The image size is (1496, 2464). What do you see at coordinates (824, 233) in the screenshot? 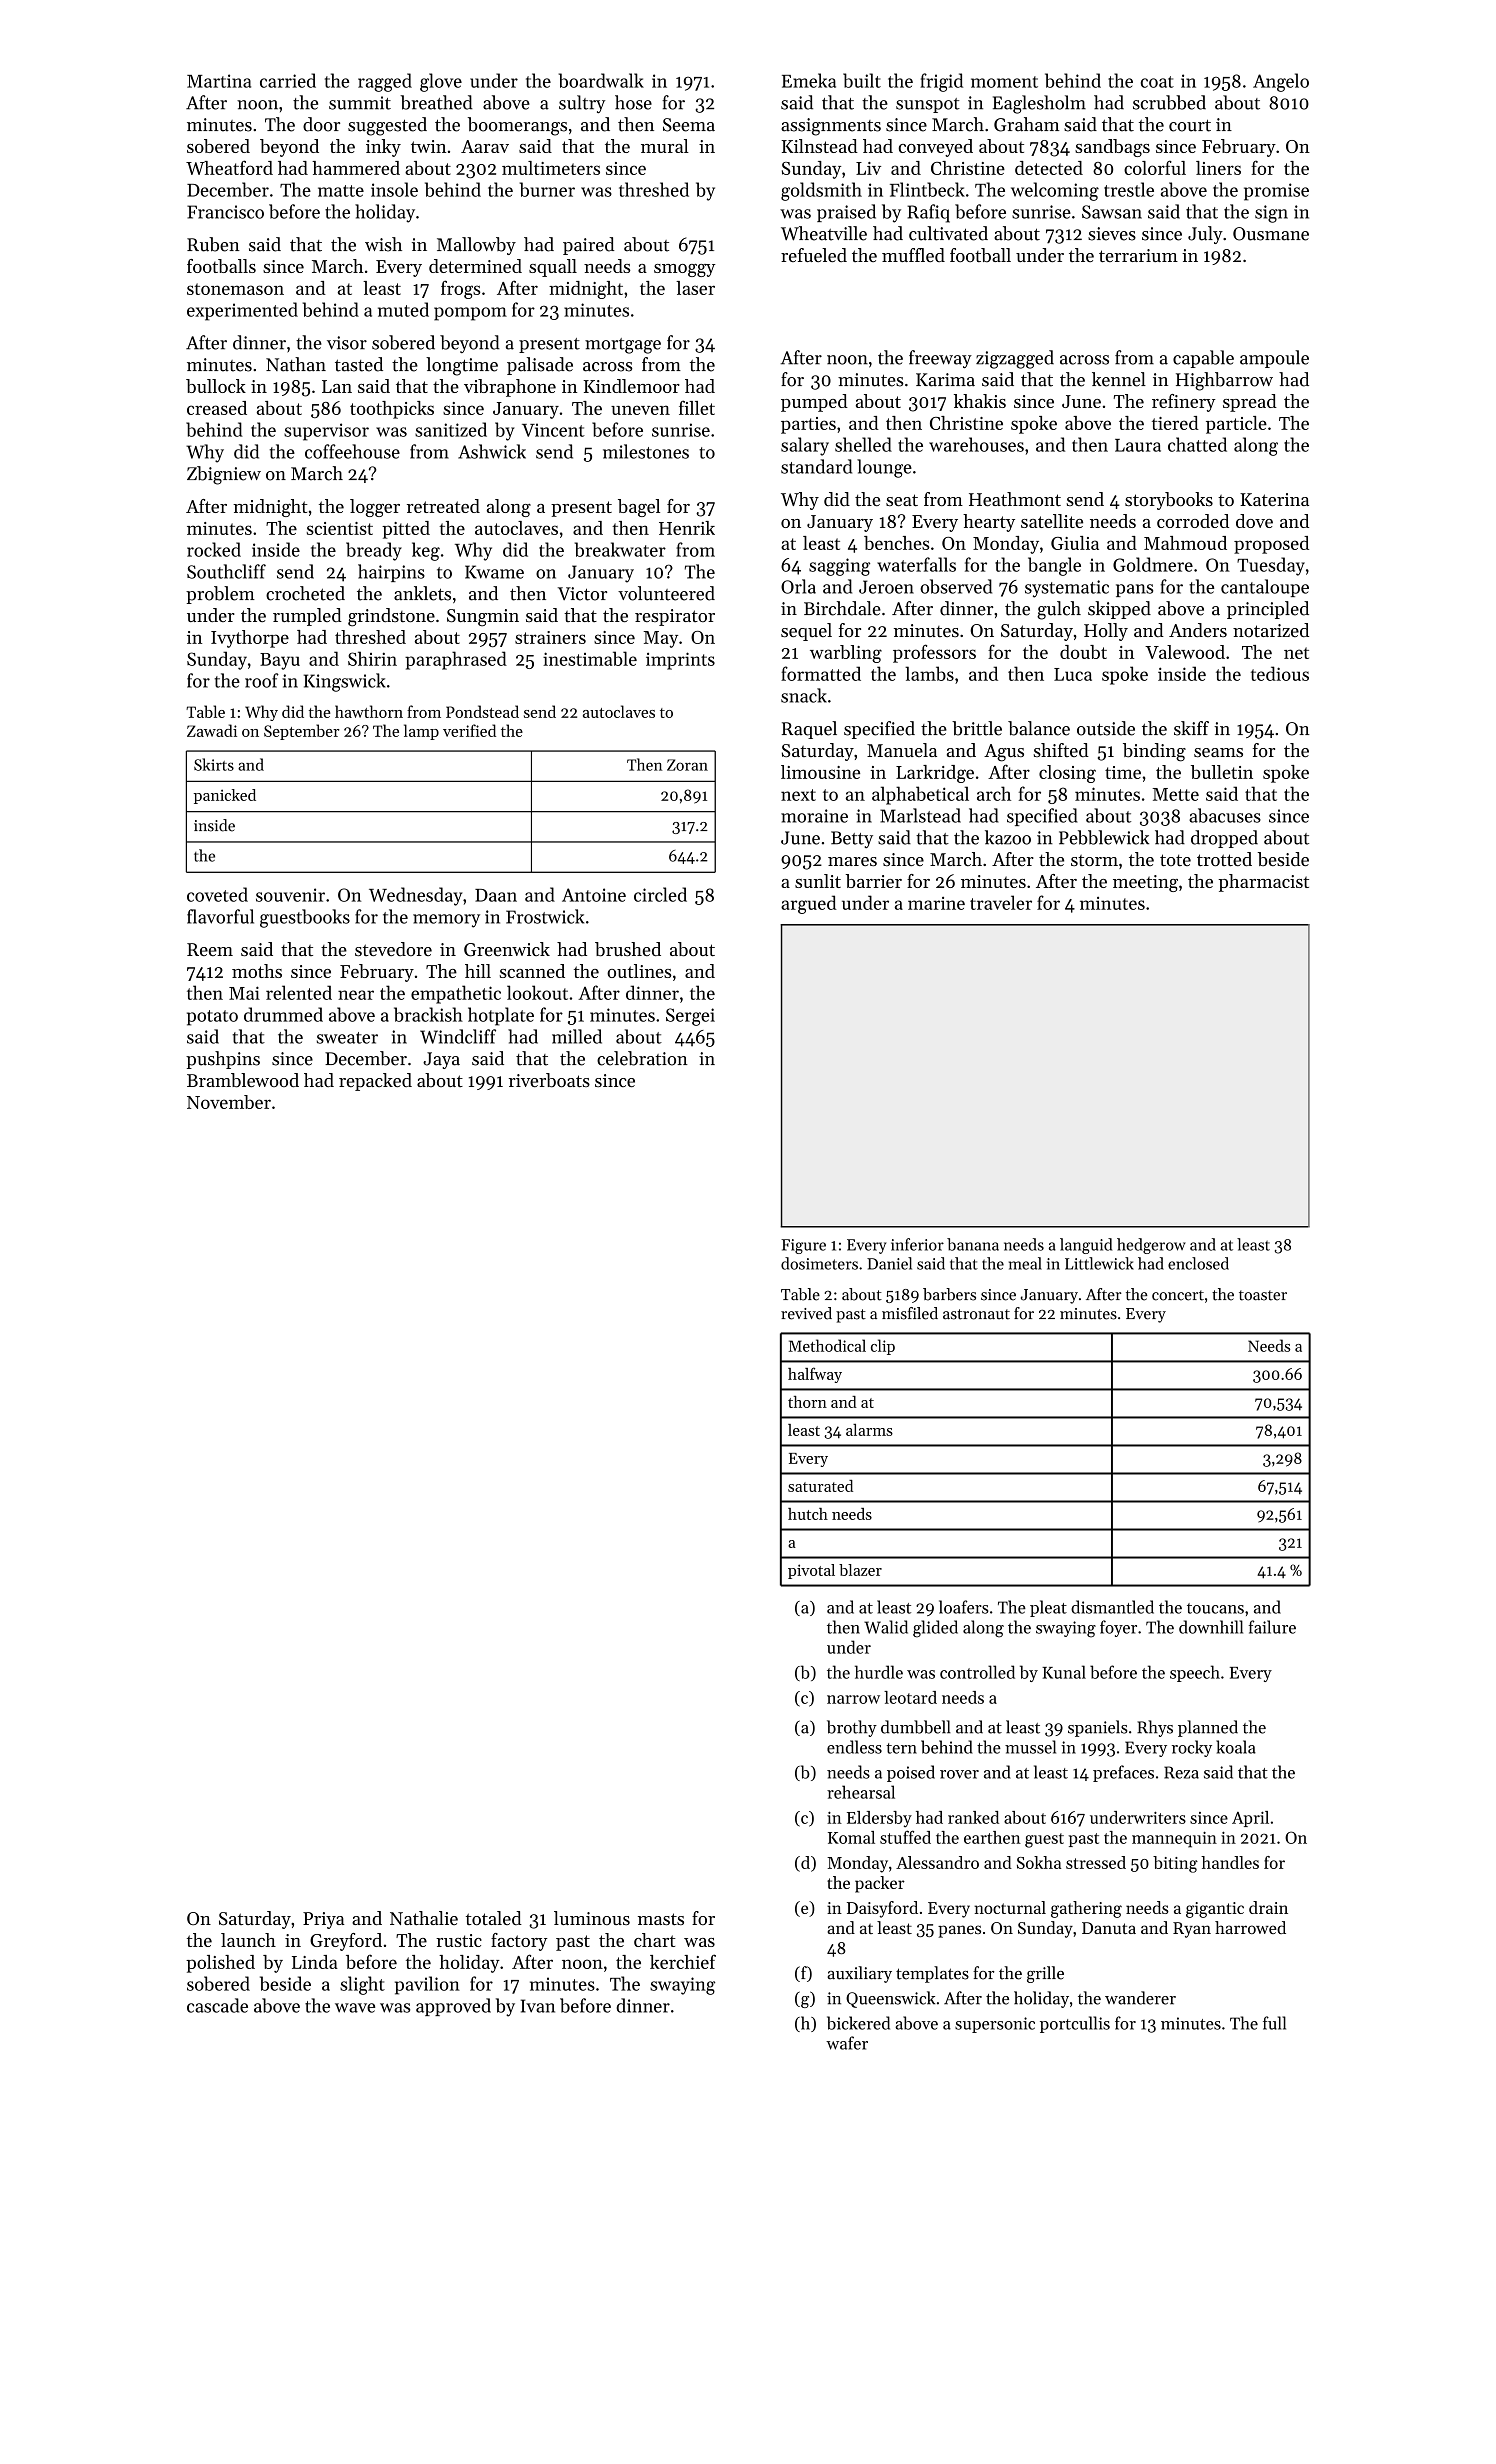
I see `Wheatville` at bounding box center [824, 233].
